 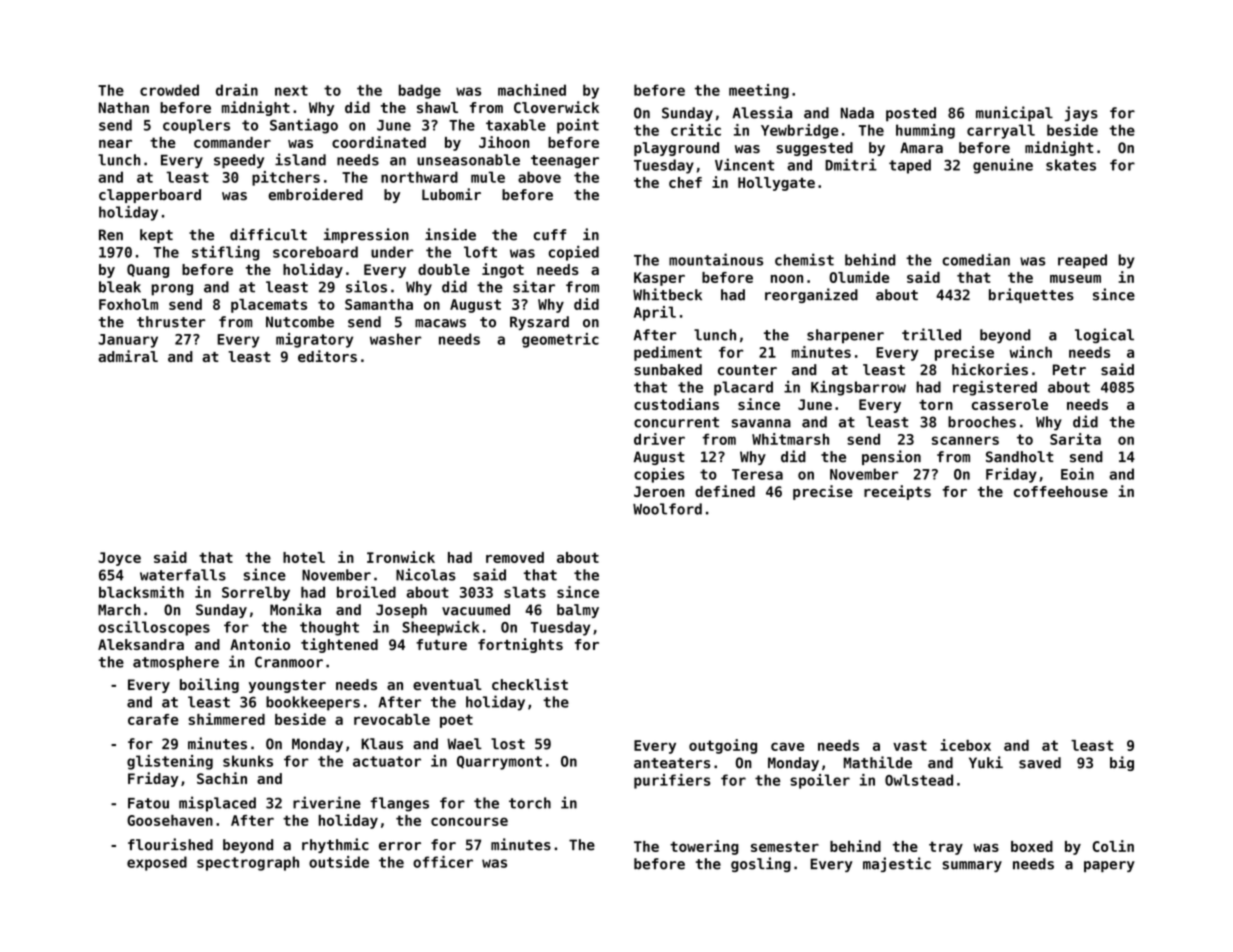 What do you see at coordinates (335, 845) in the screenshot?
I see `rhythmic` at bounding box center [335, 845].
